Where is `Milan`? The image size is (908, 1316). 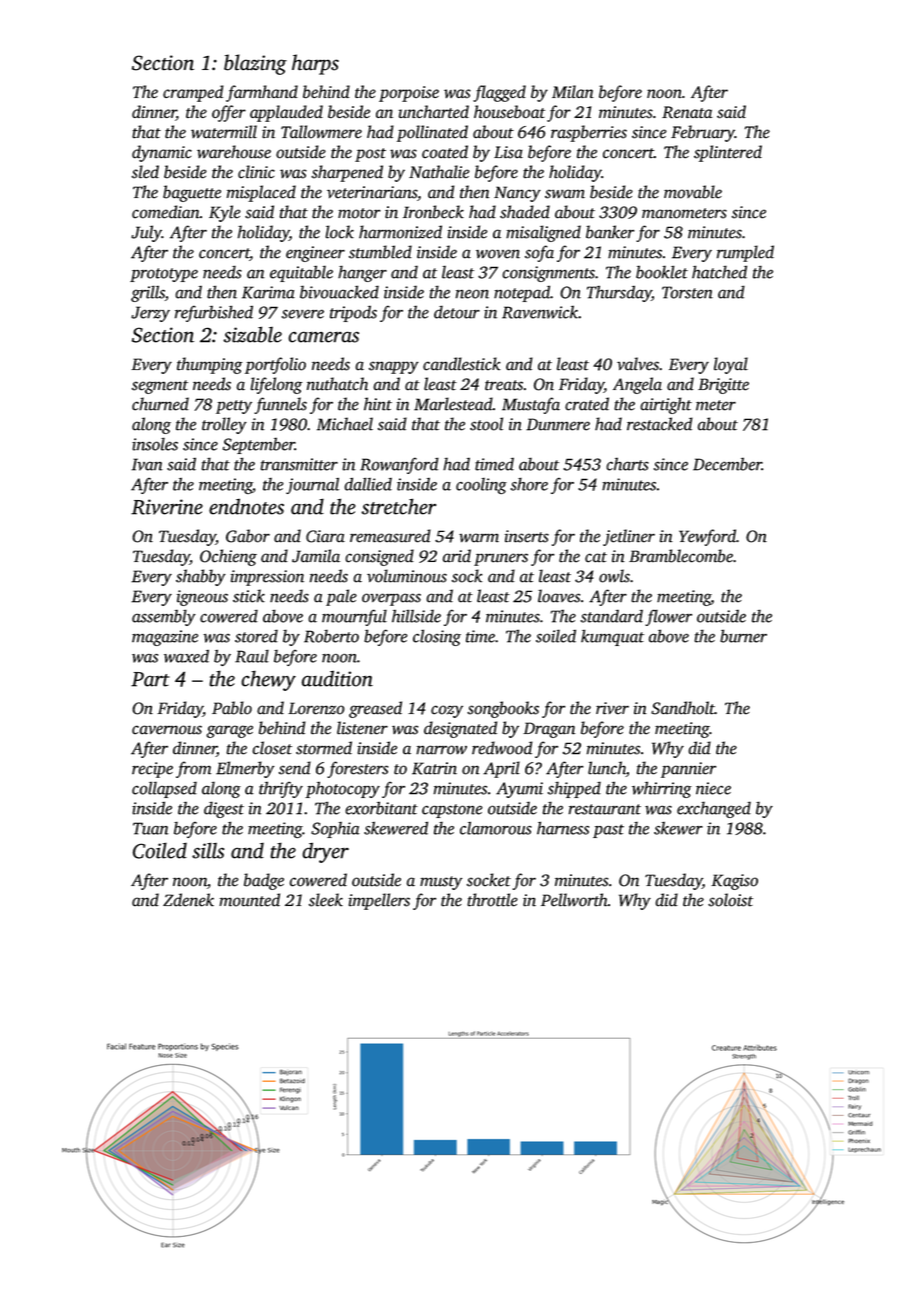
Milan is located at coordinates (573, 91).
